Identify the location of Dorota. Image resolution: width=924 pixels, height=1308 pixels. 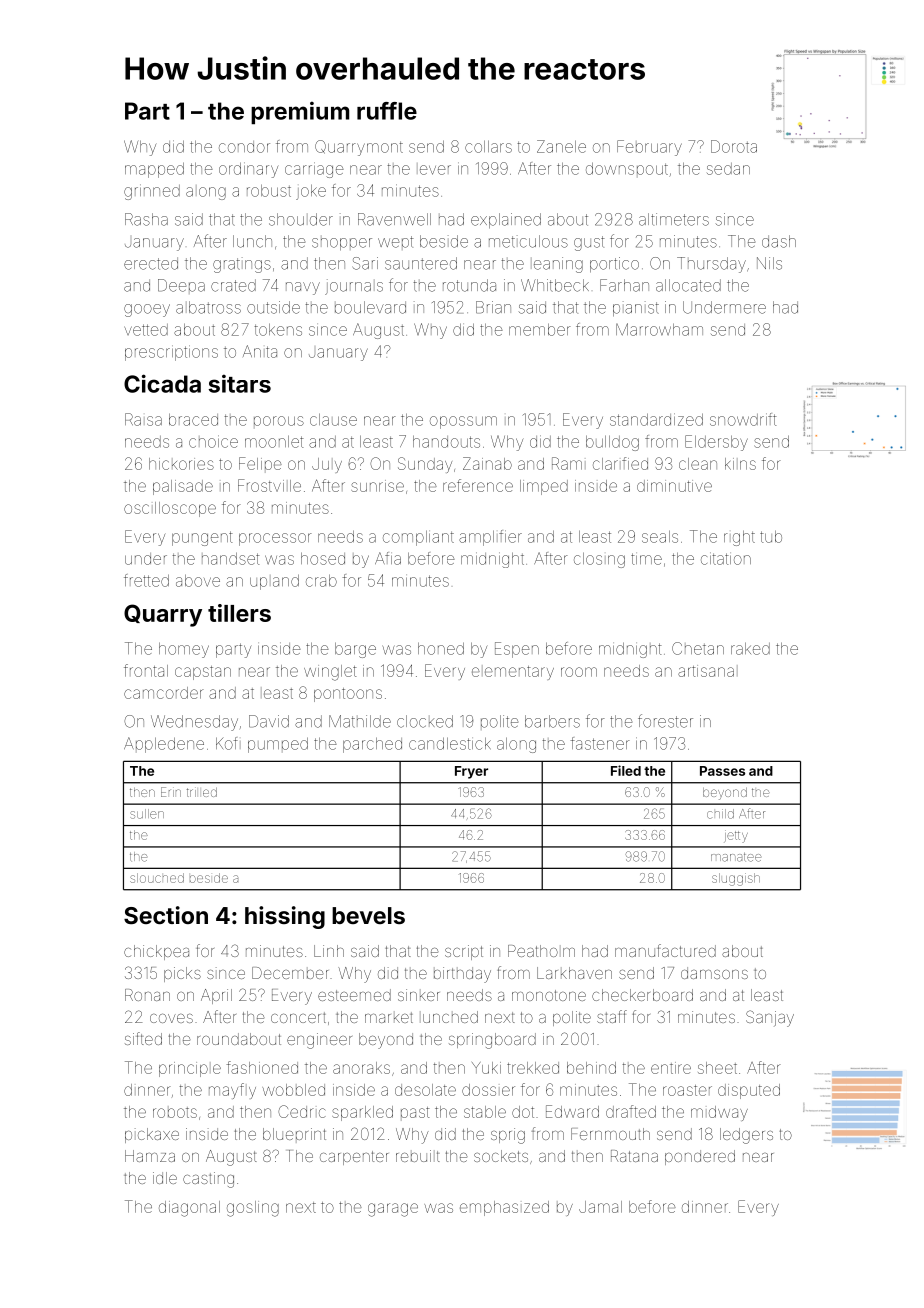
(734, 146).
